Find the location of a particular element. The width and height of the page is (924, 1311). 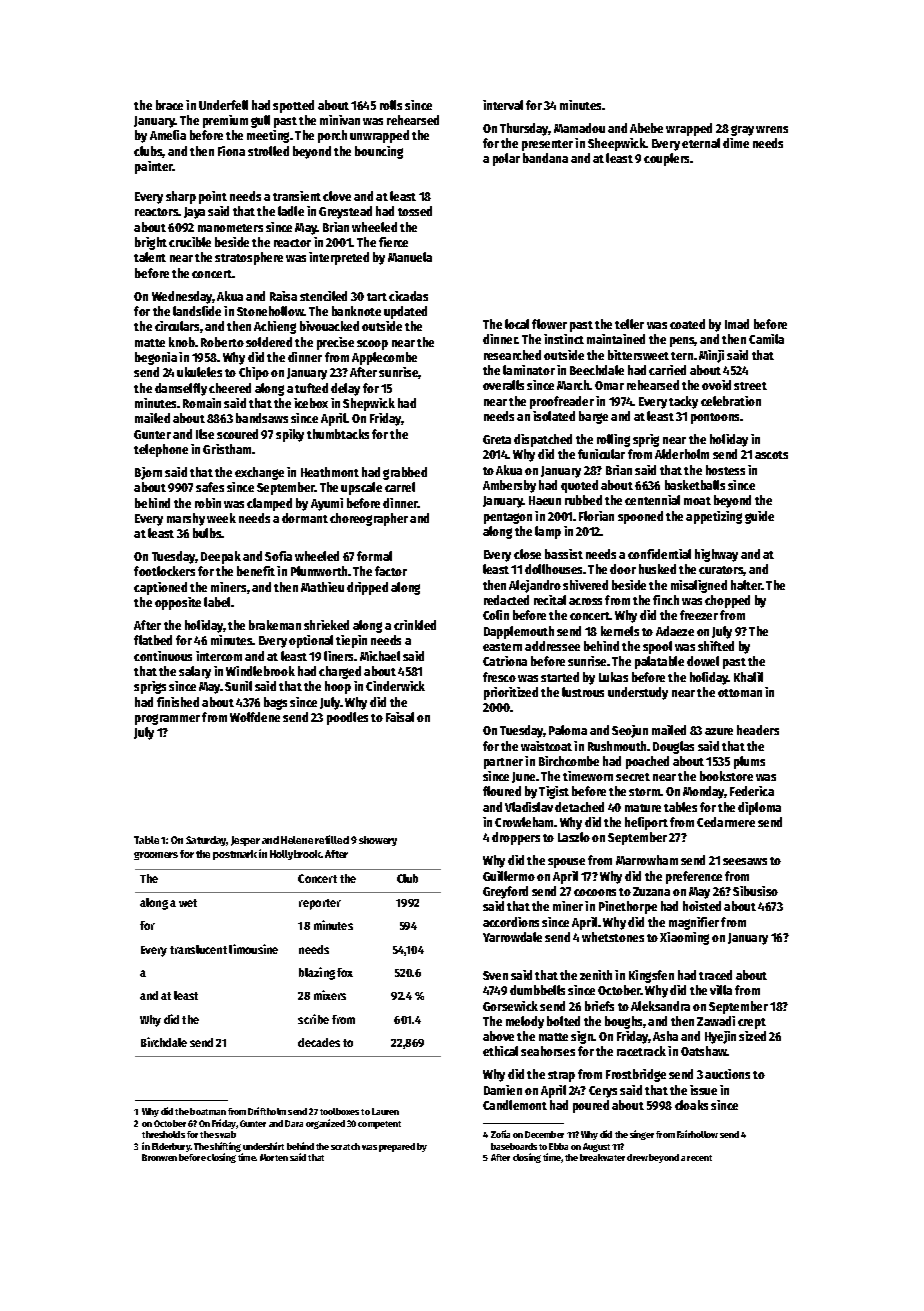

thresholds is located at coordinates (163, 1134).
